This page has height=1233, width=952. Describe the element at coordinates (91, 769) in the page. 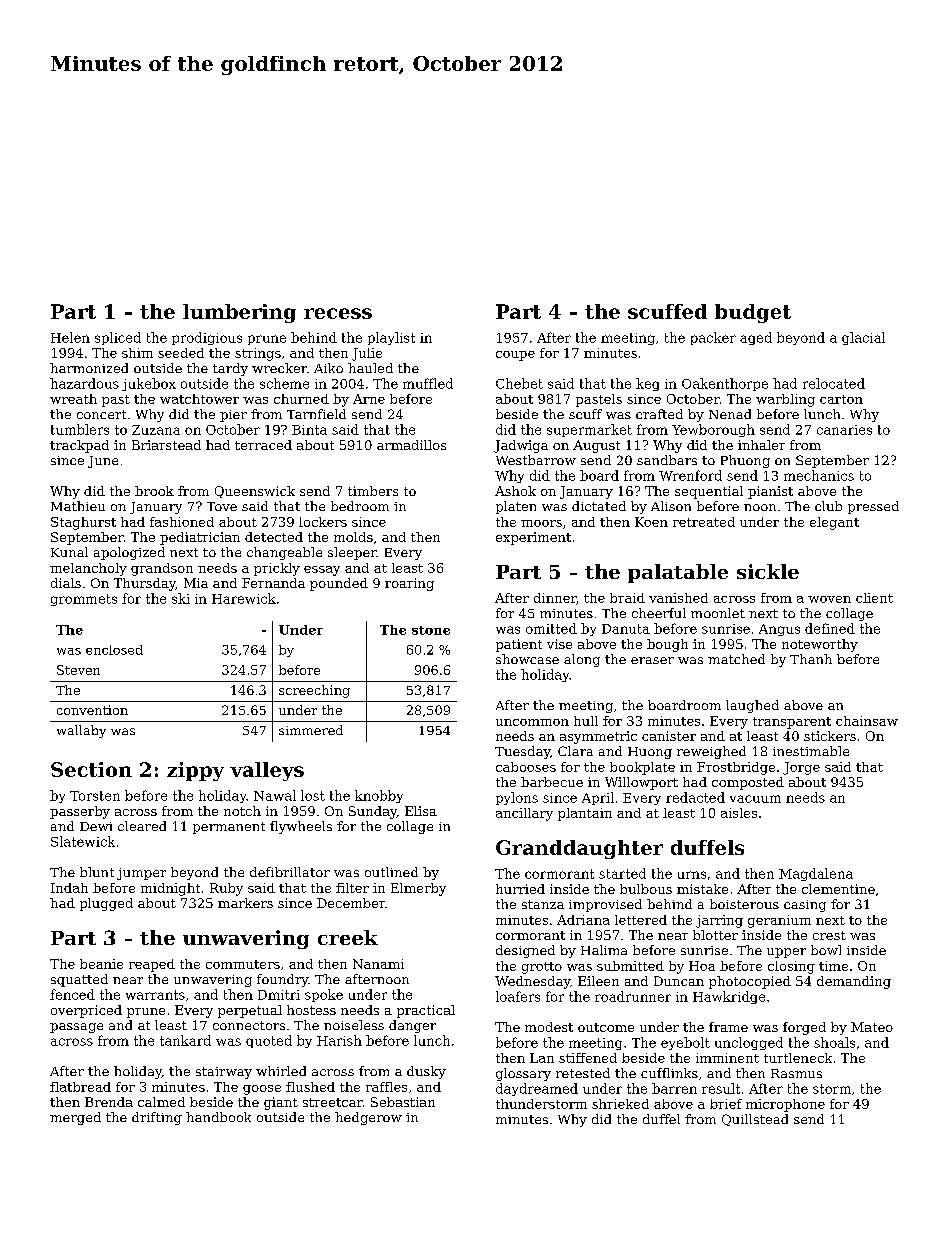

I see `Section` at that location.
